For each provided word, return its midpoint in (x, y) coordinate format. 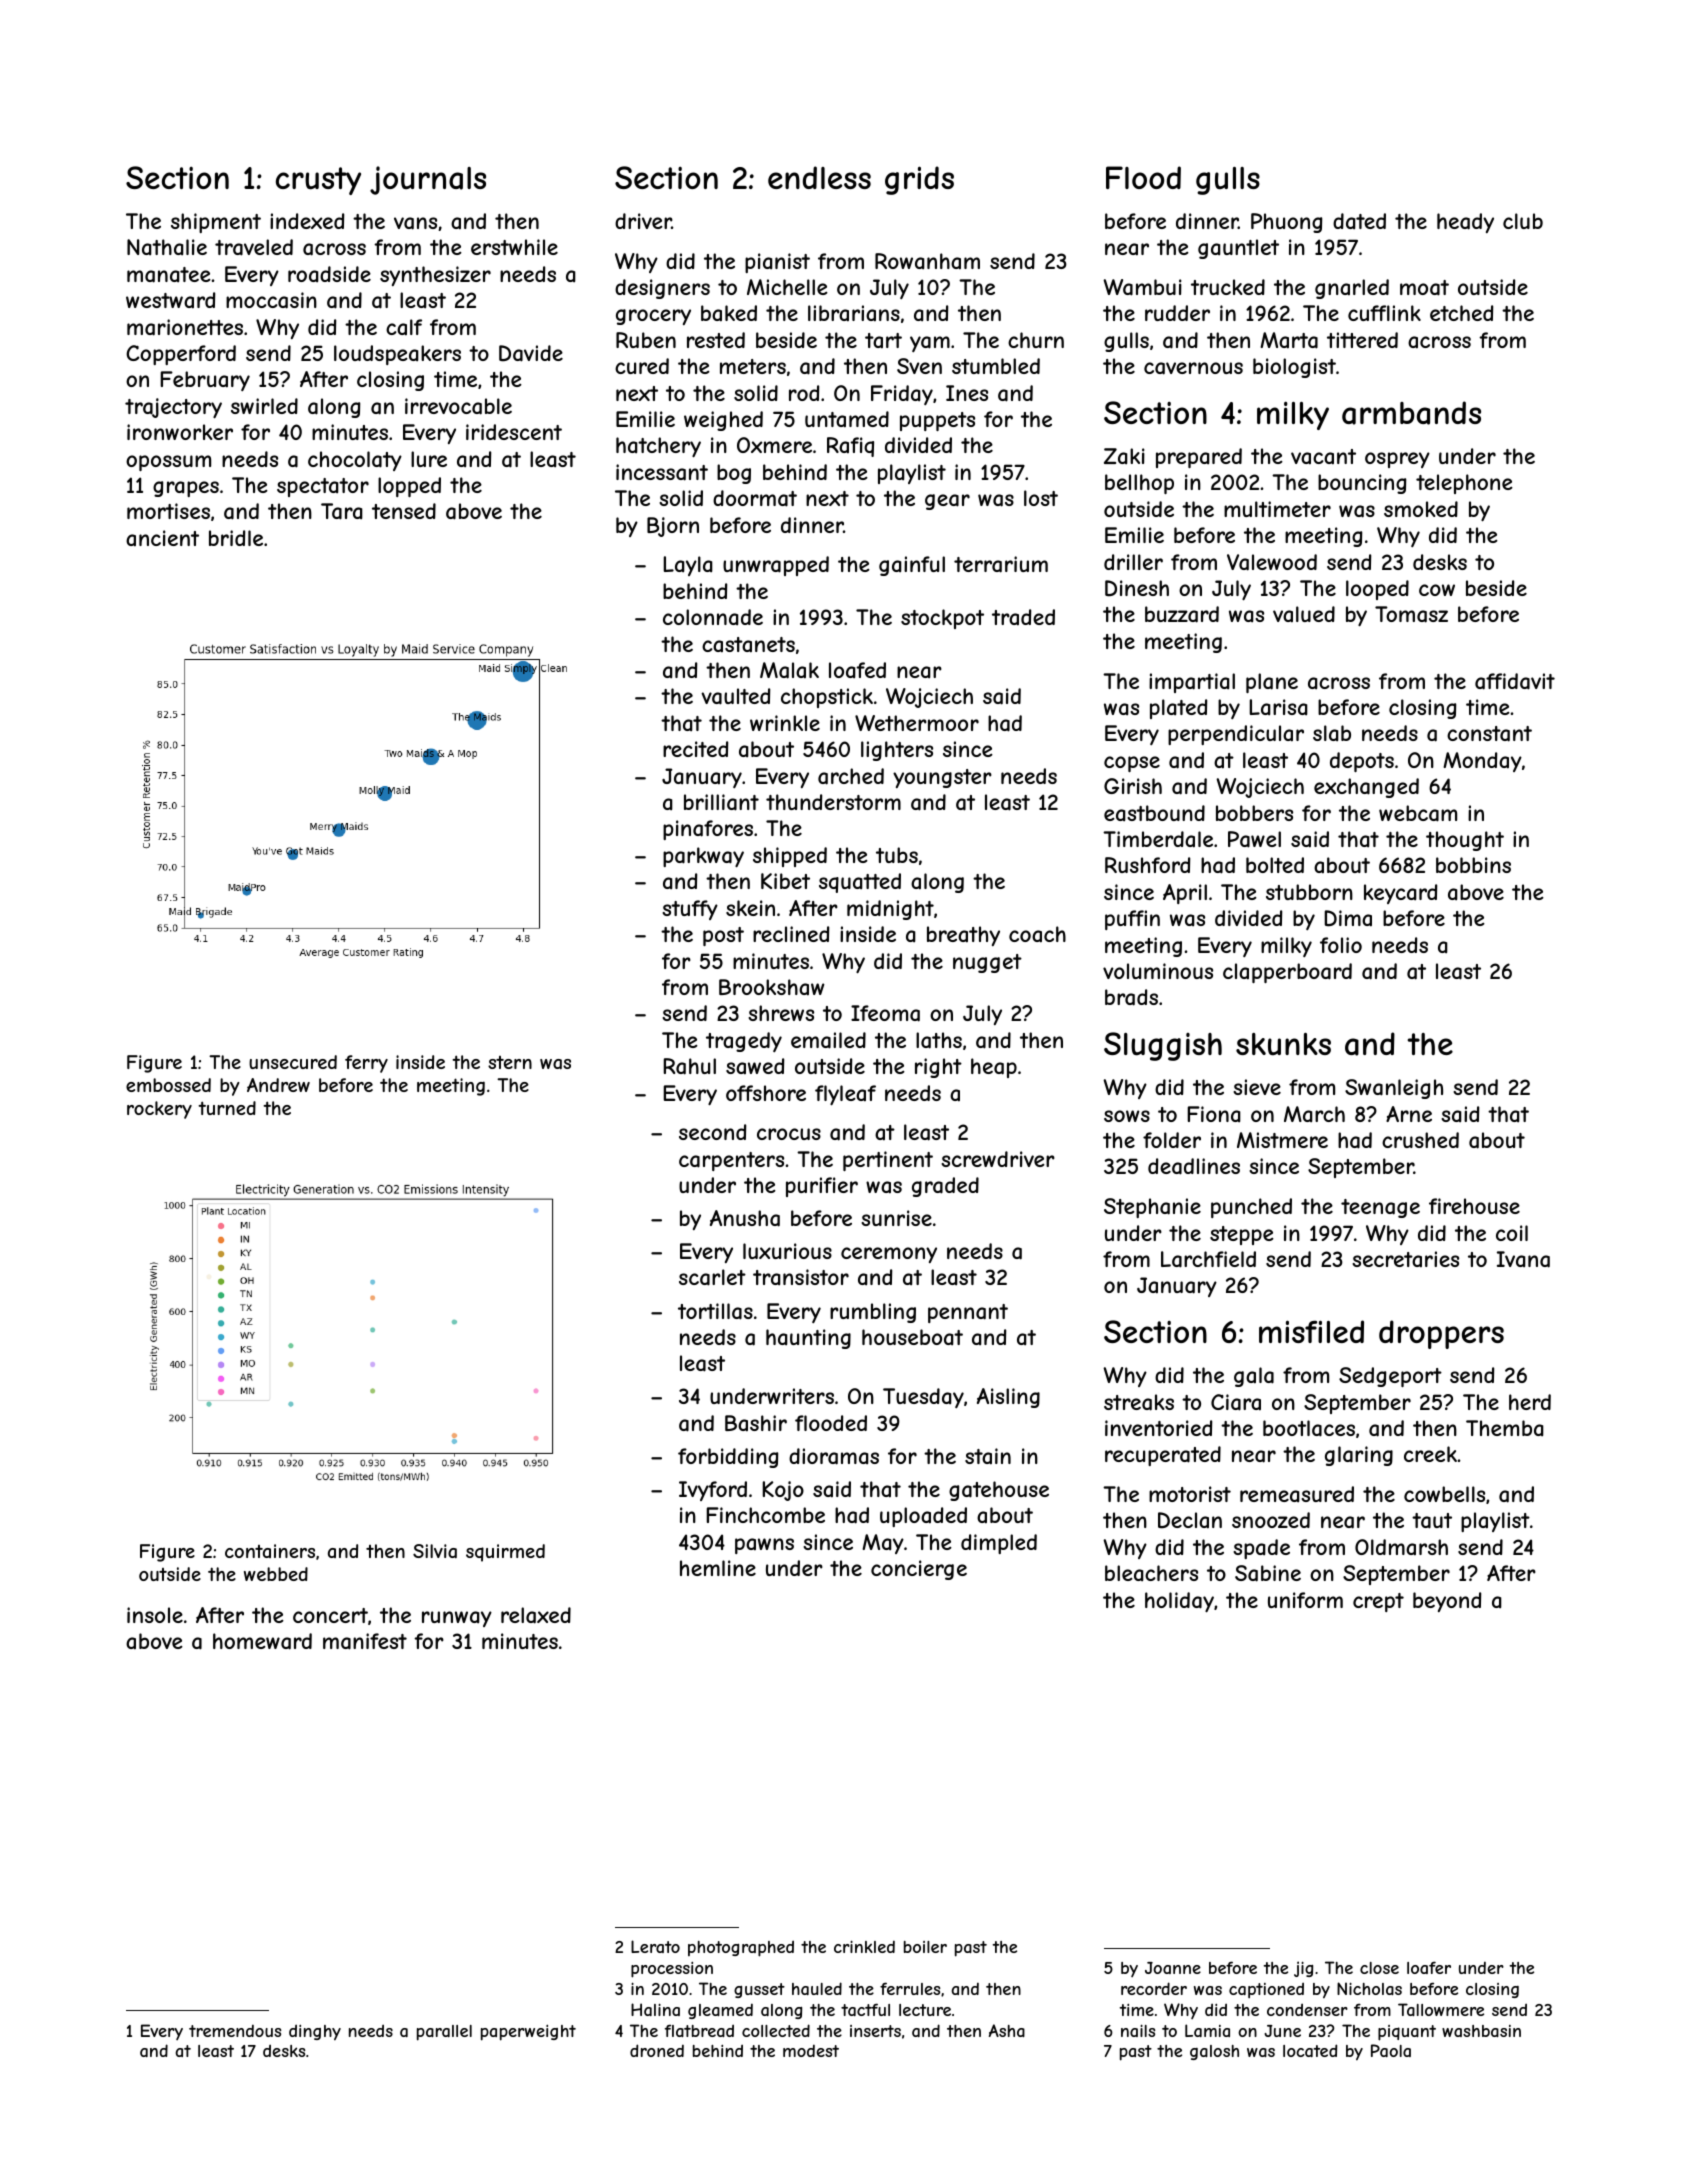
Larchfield (1208, 1259)
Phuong (1286, 223)
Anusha (745, 1218)
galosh (1214, 2052)
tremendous (235, 2030)
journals (428, 180)
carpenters (731, 1161)
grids (919, 180)
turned (227, 1108)
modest (811, 2050)
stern (510, 1062)
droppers (1441, 1334)
